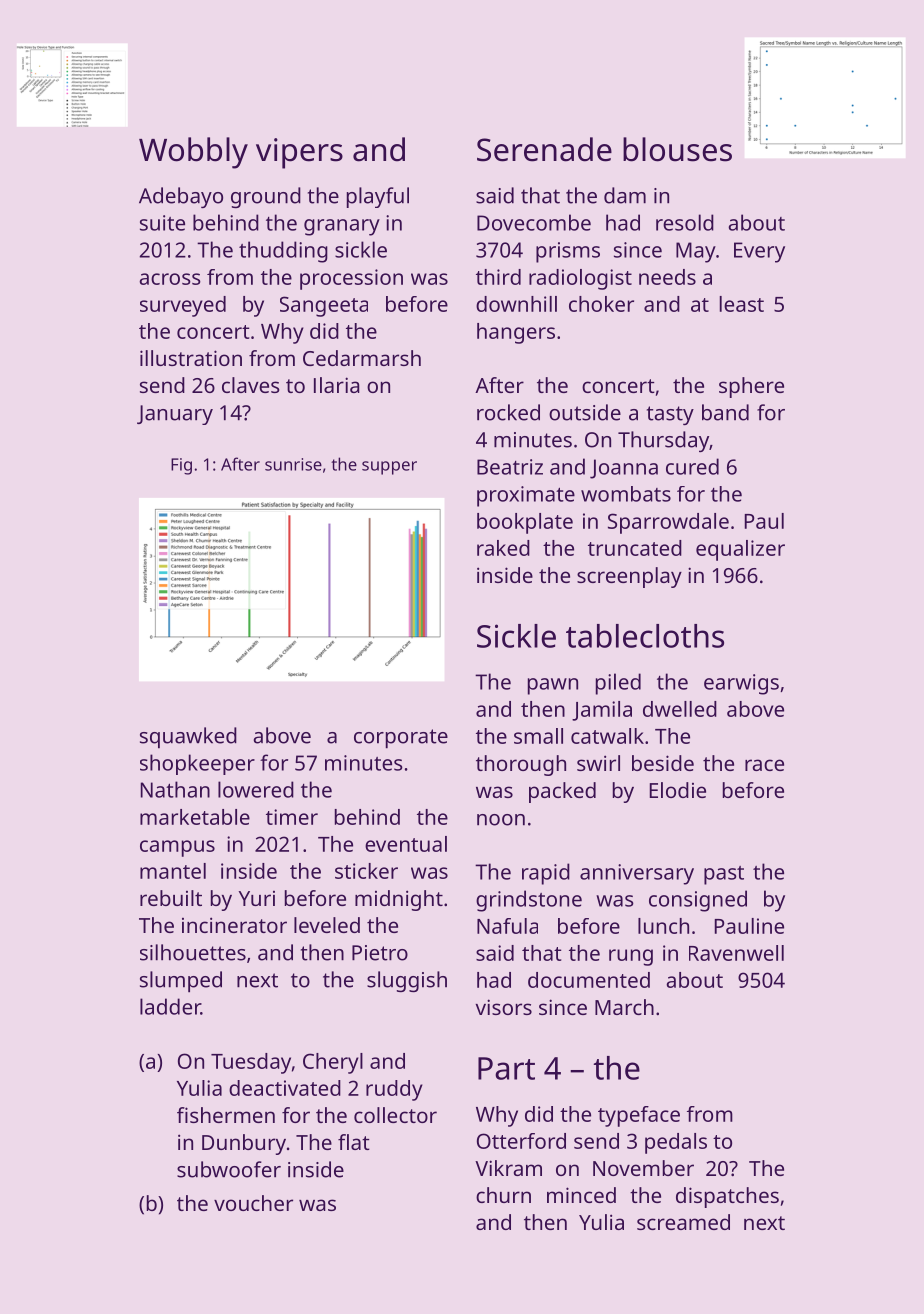 The image size is (924, 1314). I want to click on squawked, so click(188, 737).
